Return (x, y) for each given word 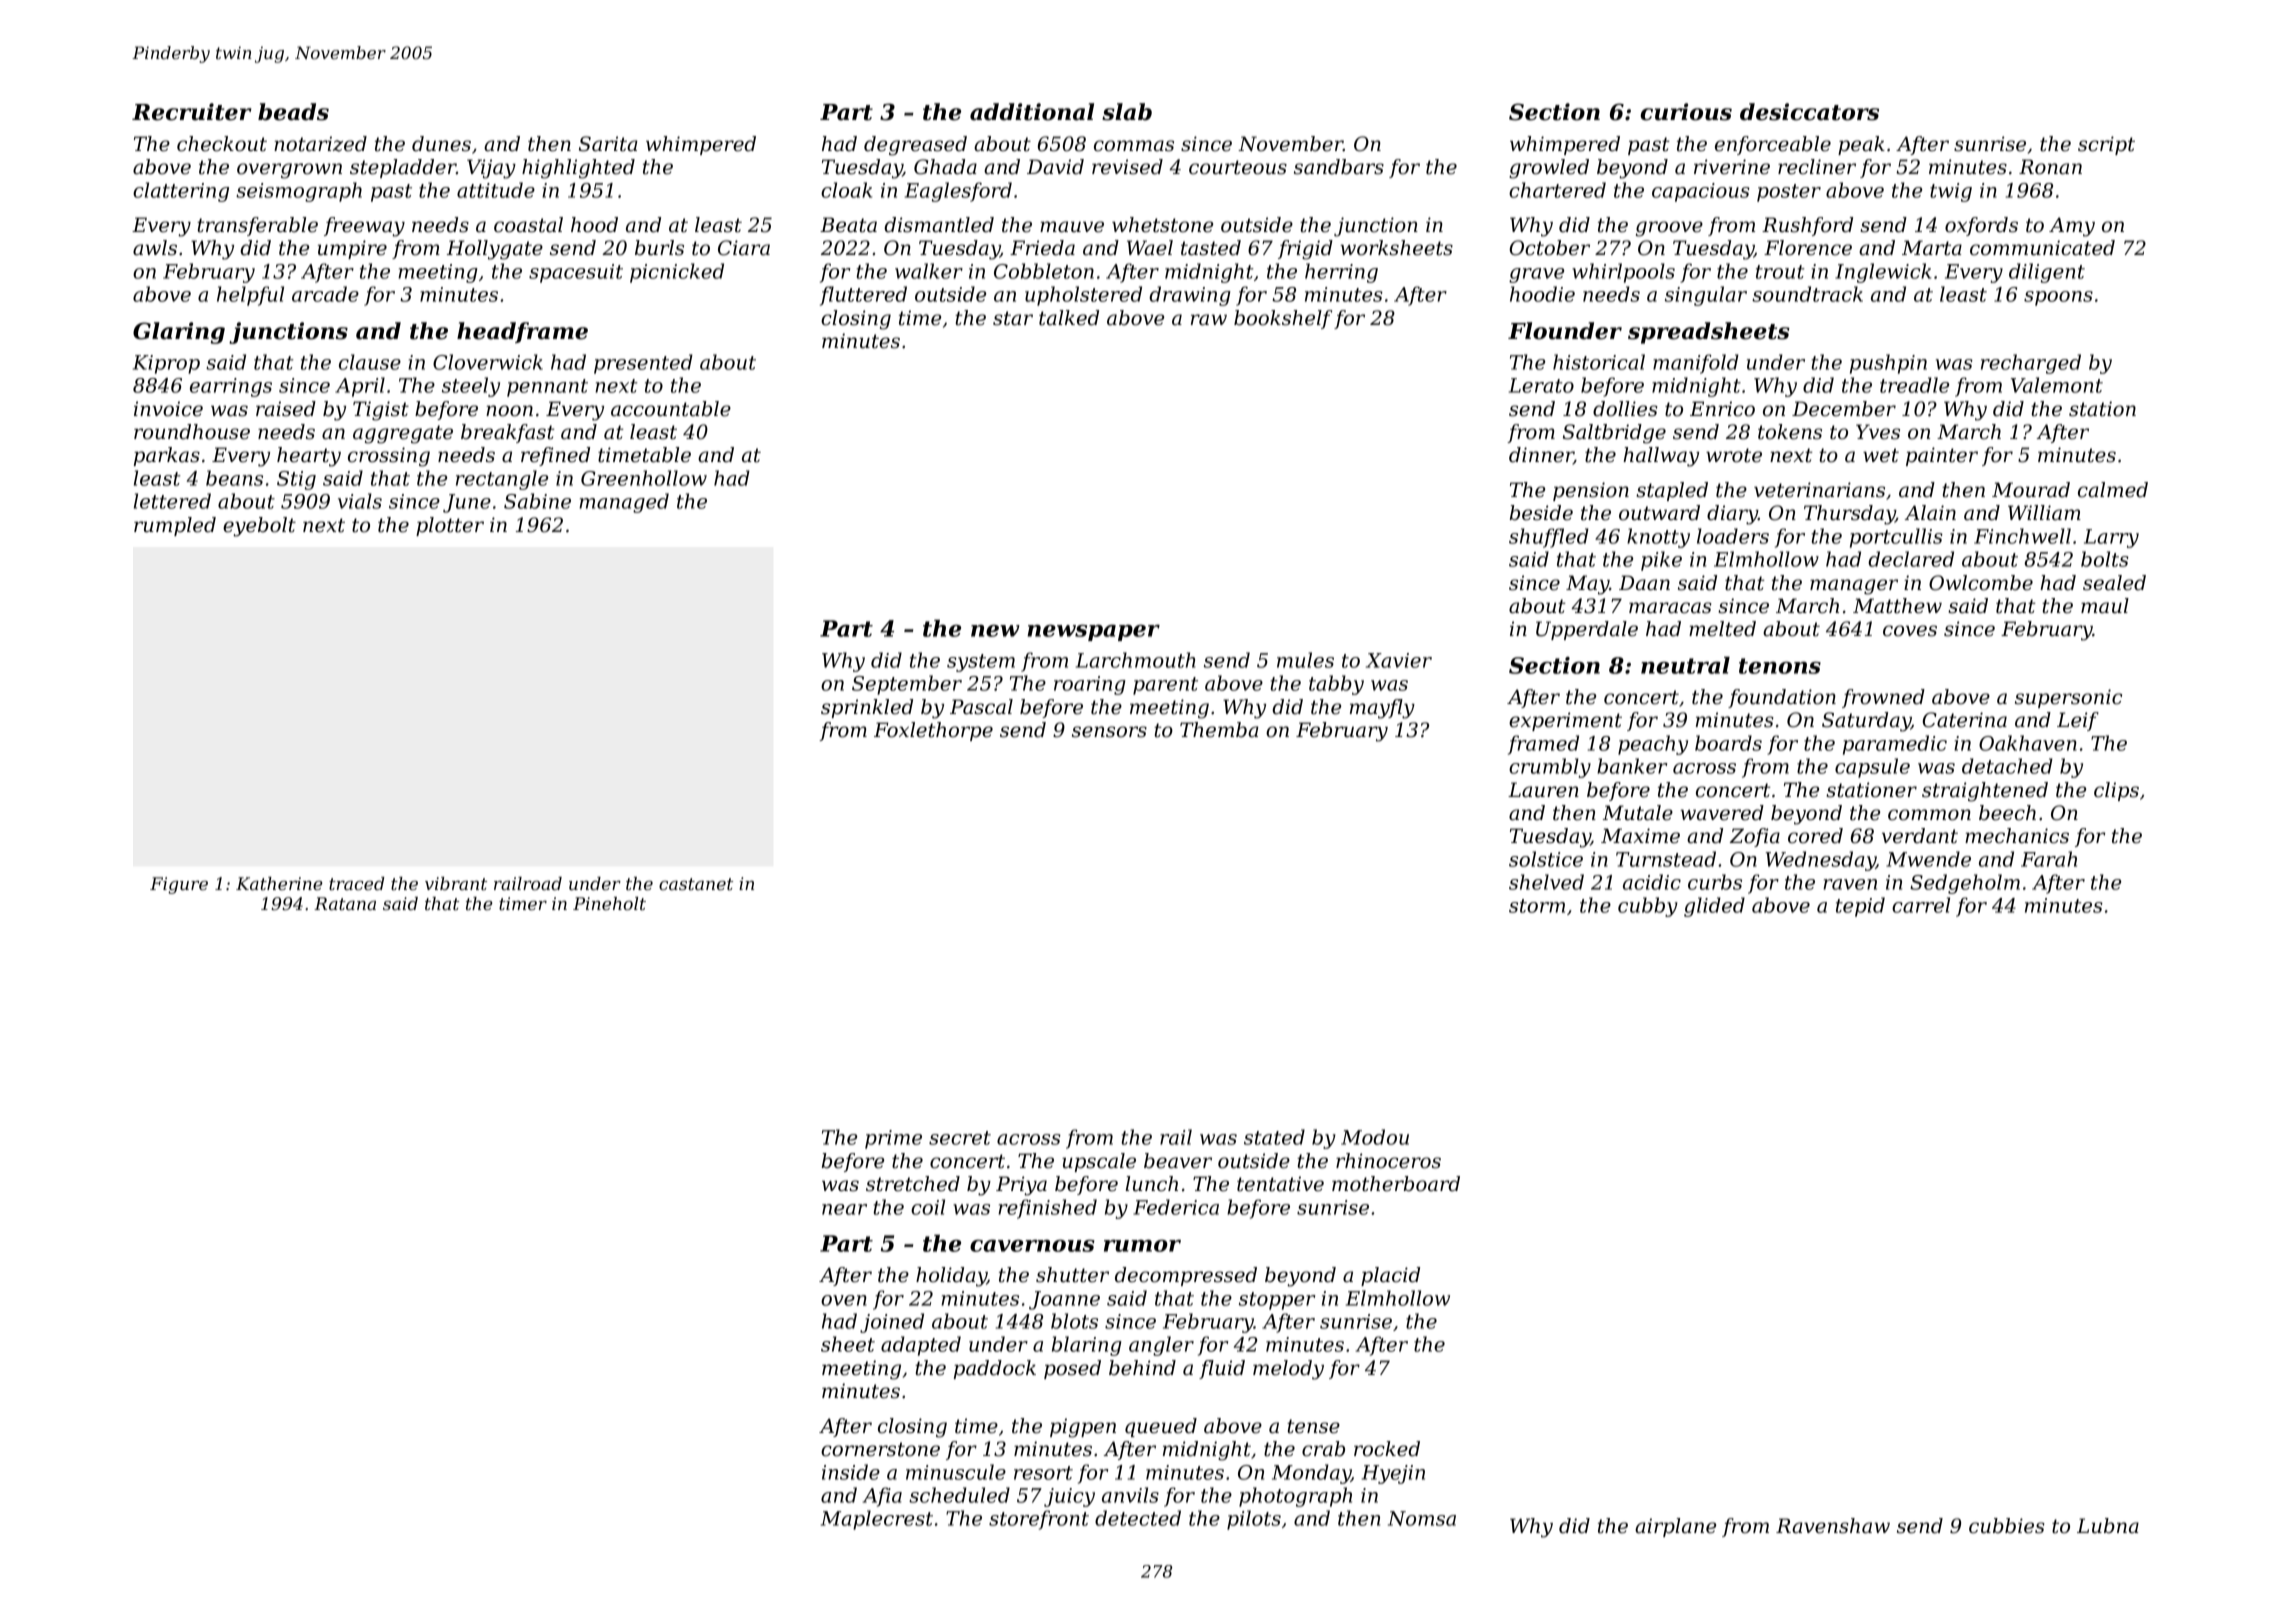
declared (1911, 559)
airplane (1675, 1527)
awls (155, 248)
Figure (179, 885)
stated (1274, 1137)
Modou (1375, 1137)
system (981, 663)
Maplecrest (877, 1520)
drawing (1190, 296)
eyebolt (259, 527)
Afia (882, 1497)
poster (1789, 193)
